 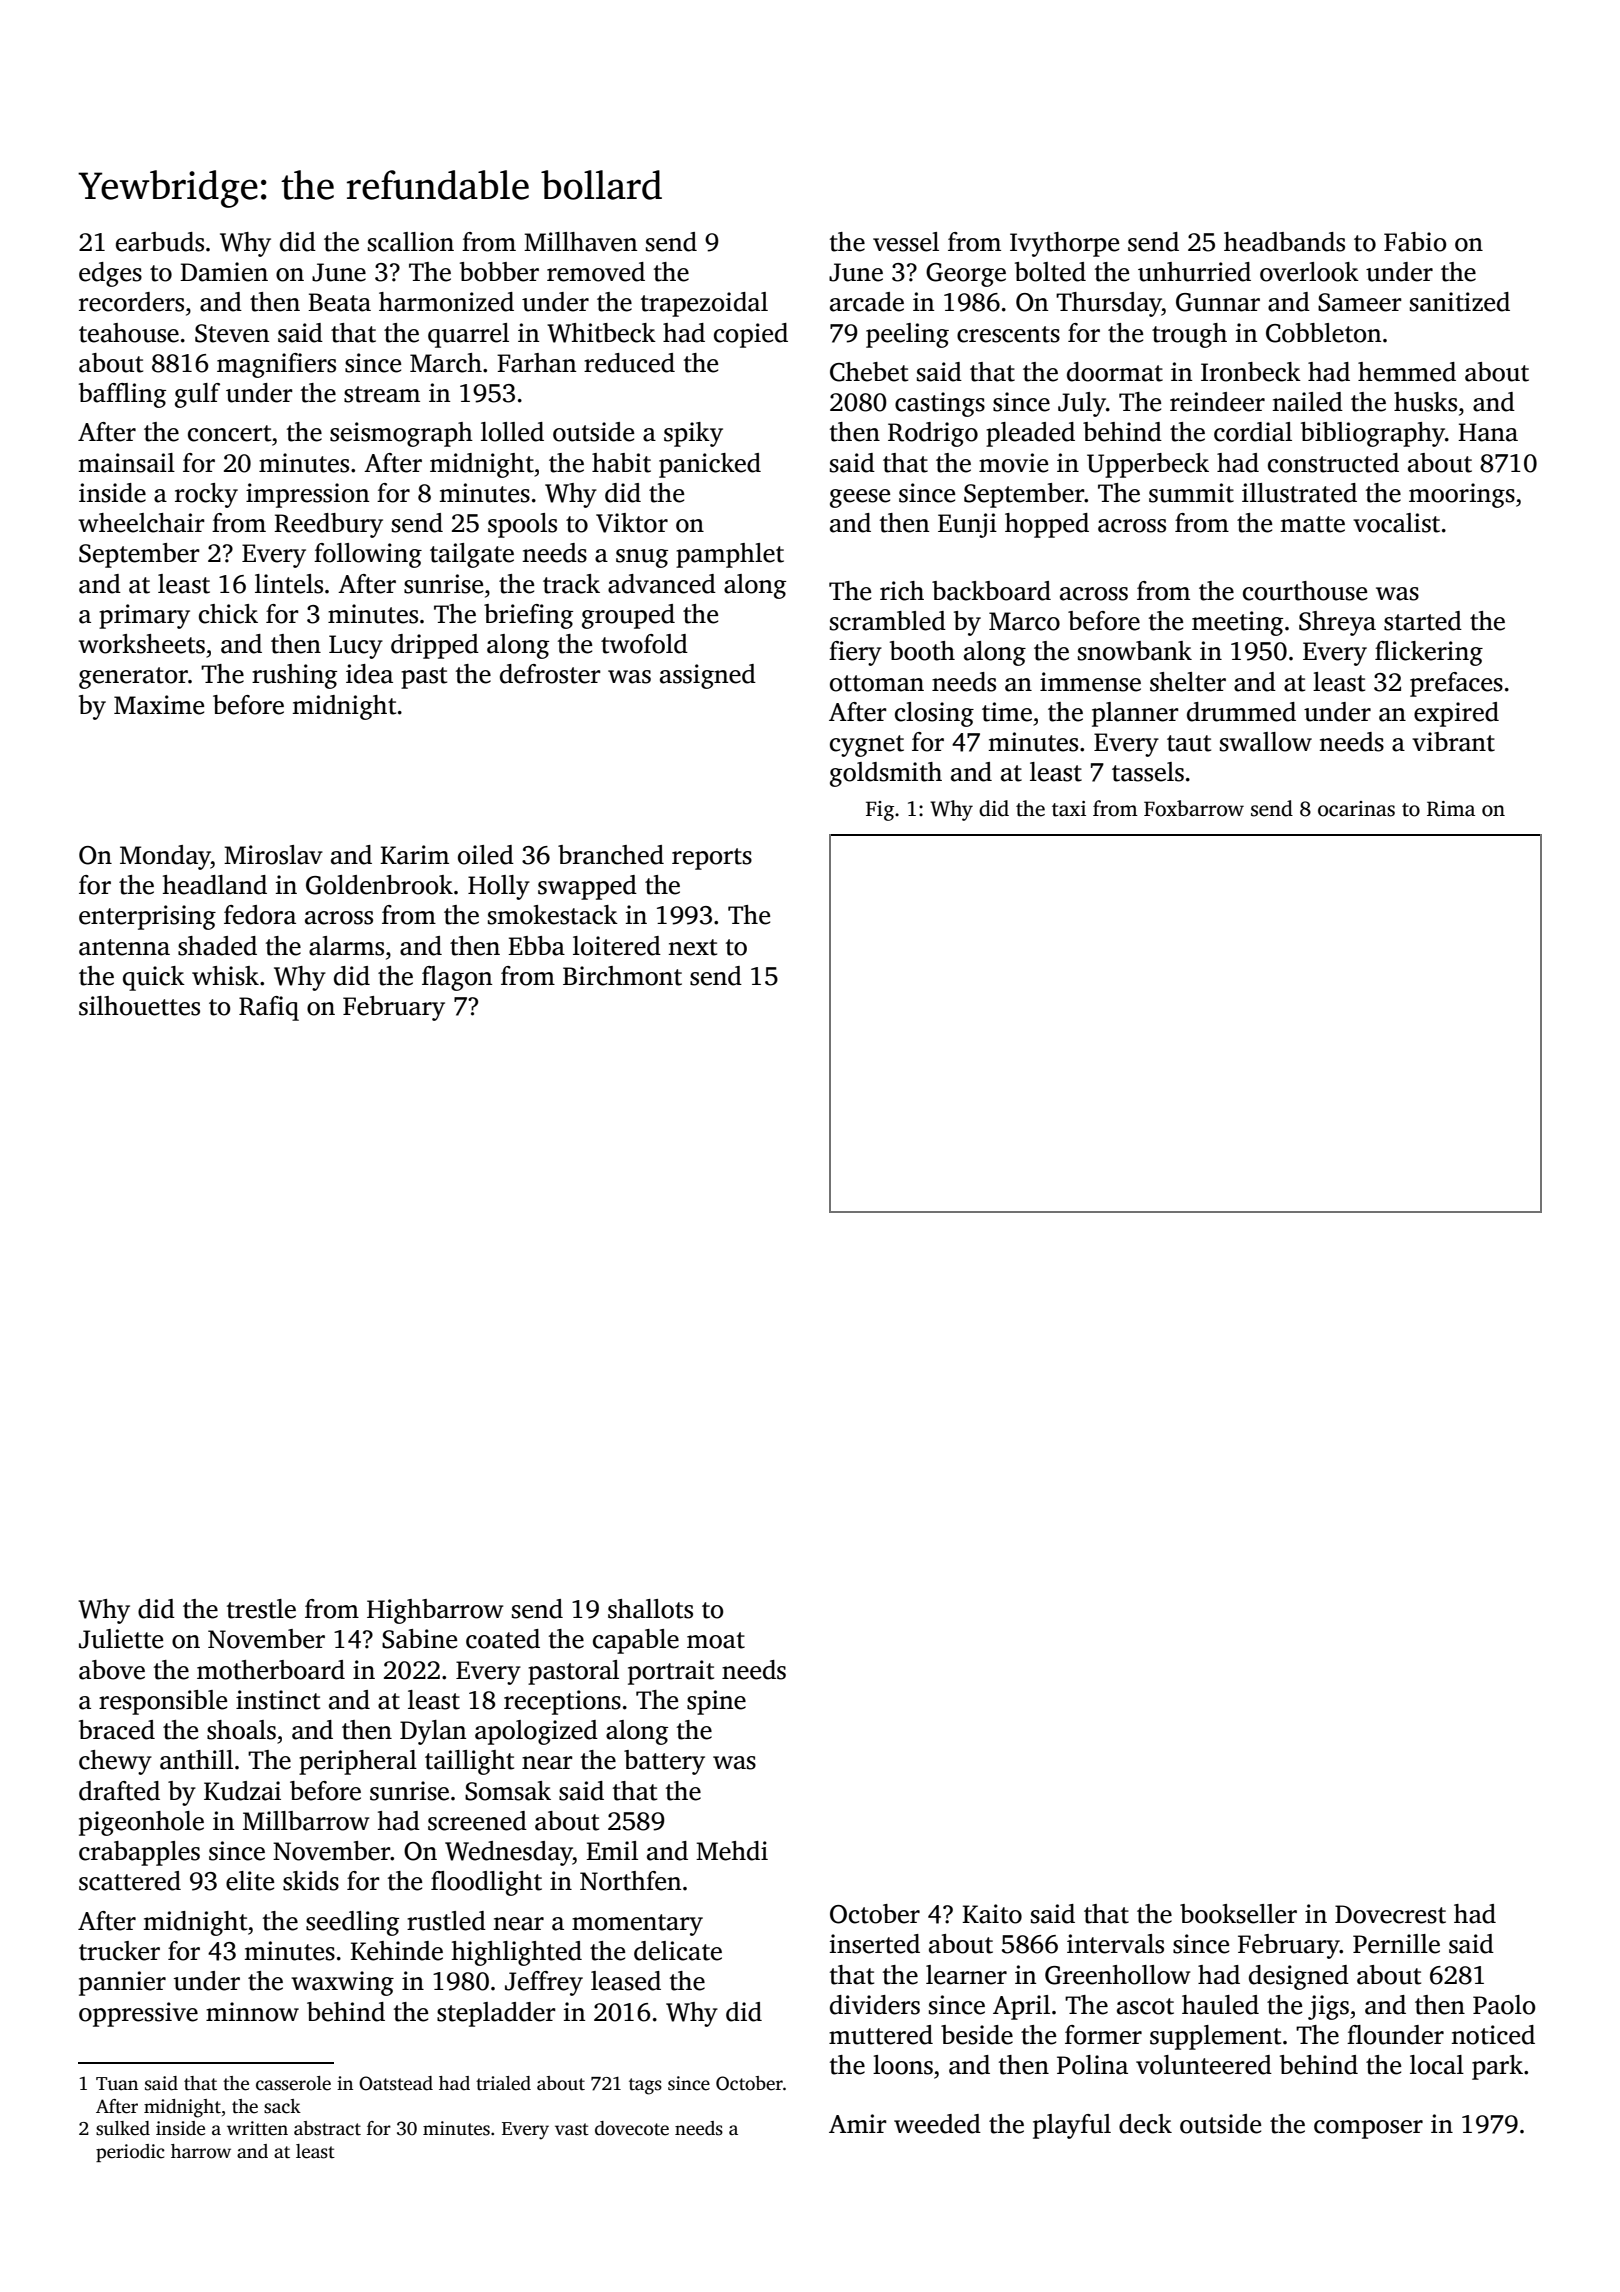 What do you see at coordinates (379, 885) in the image?
I see `Goldenbrook` at bounding box center [379, 885].
